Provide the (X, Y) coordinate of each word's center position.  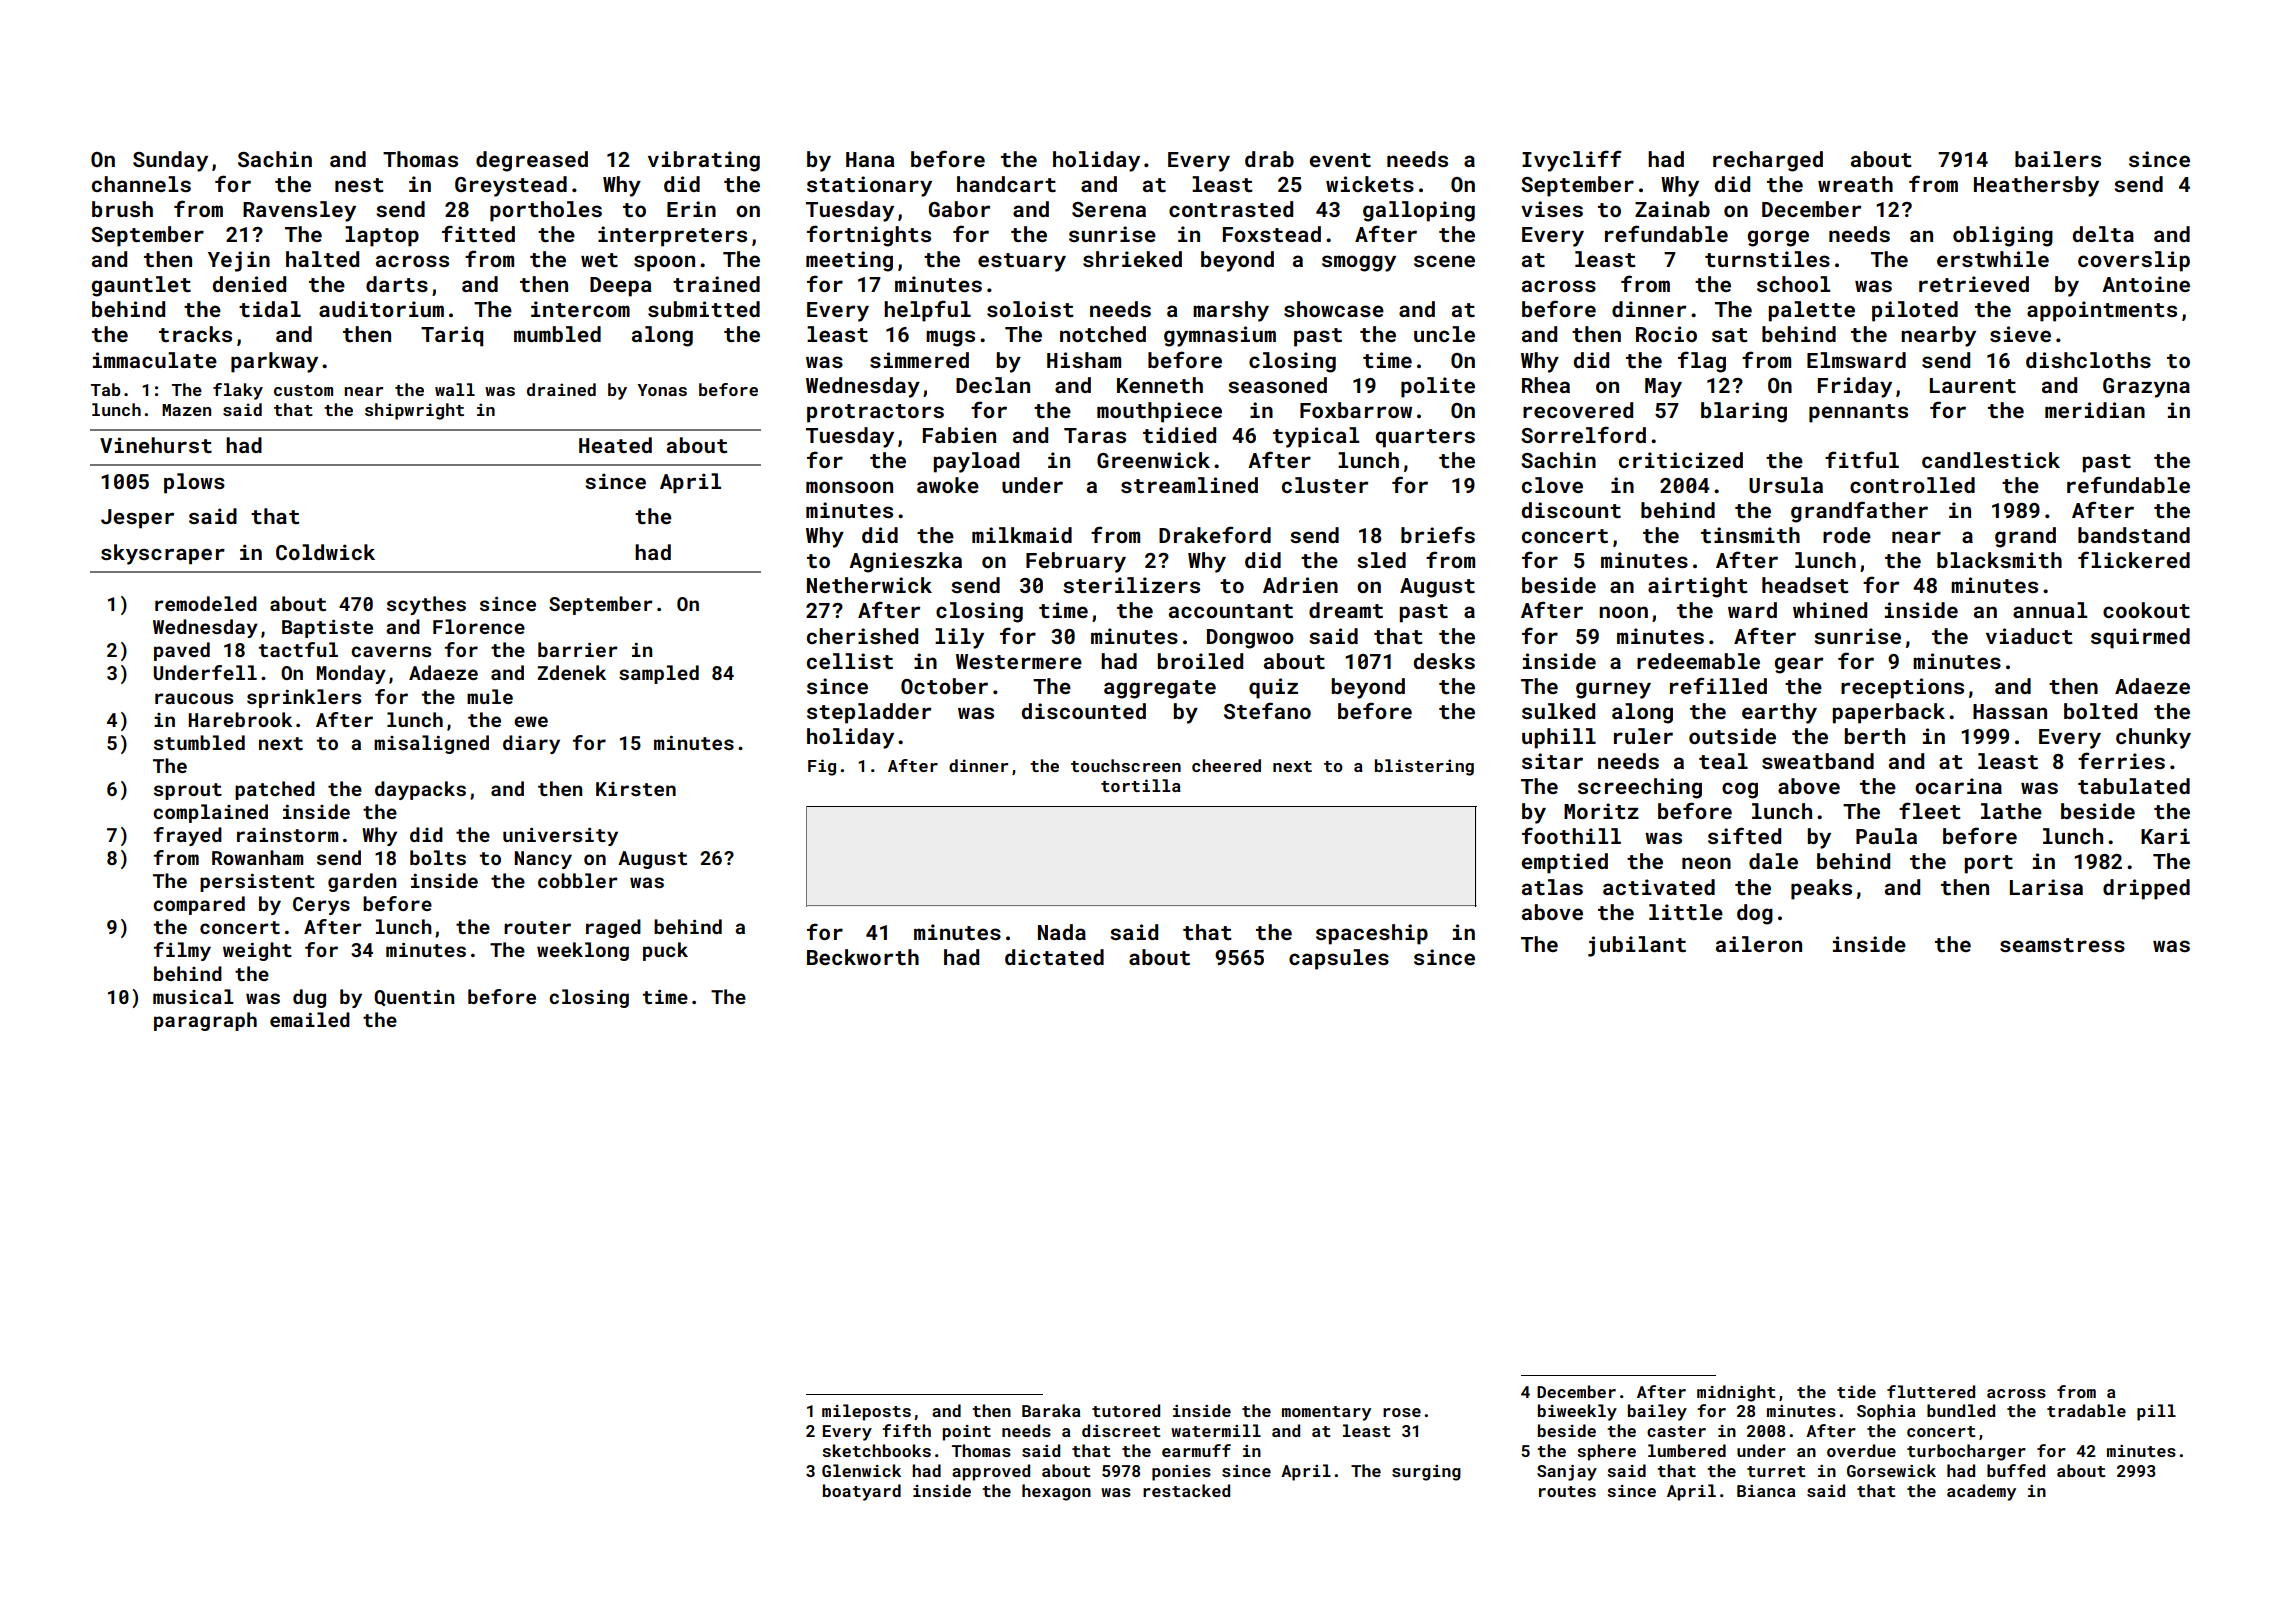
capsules (1339, 959)
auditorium (381, 309)
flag (1702, 362)
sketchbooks (876, 1450)
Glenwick (861, 1470)
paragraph (205, 1021)
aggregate (1160, 689)
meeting (849, 261)
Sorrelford (1583, 434)
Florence (479, 626)
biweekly (1577, 1412)
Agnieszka (905, 562)
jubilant (1637, 946)
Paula (1886, 836)
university (560, 837)
